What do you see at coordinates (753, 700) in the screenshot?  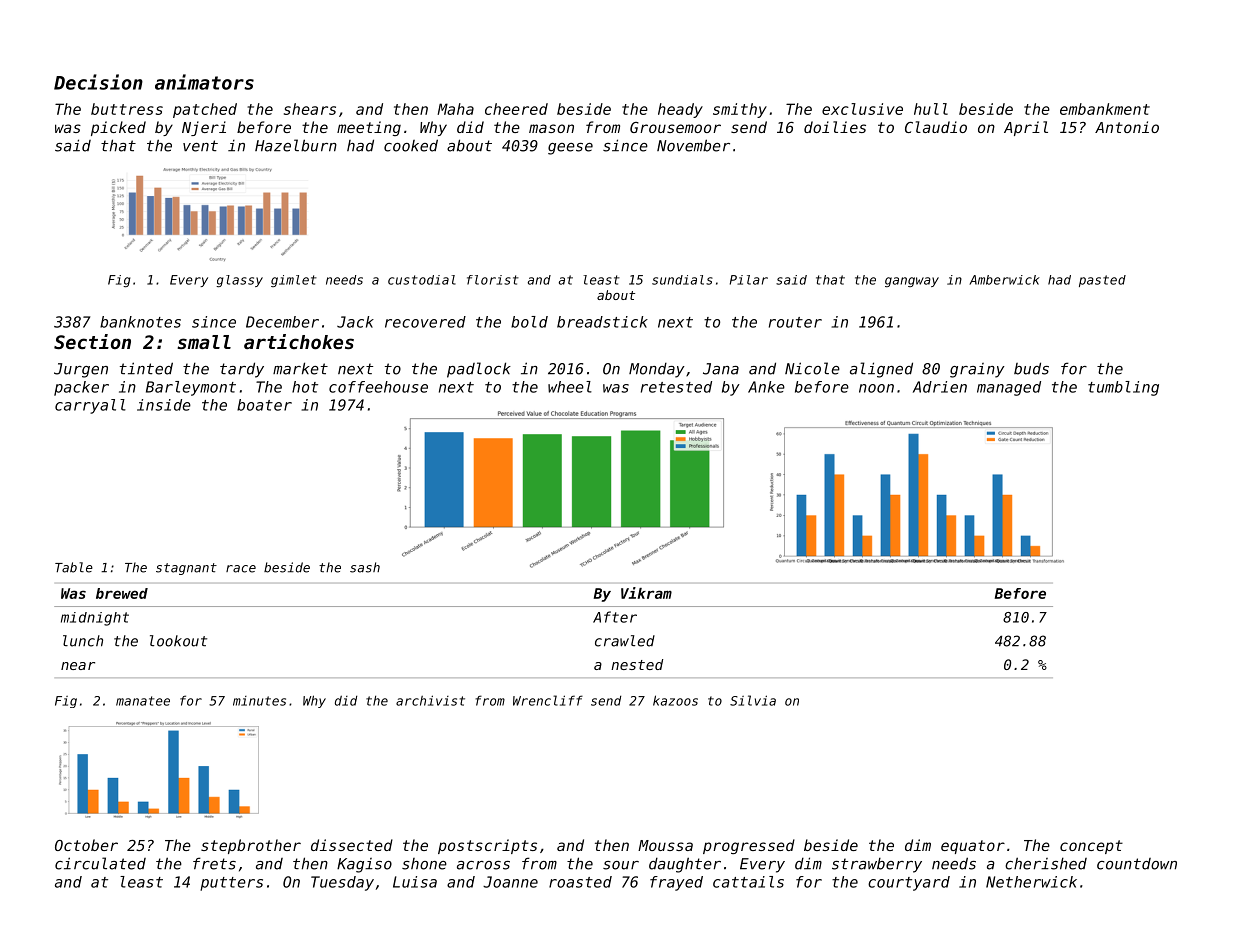 I see `Silvia` at bounding box center [753, 700].
